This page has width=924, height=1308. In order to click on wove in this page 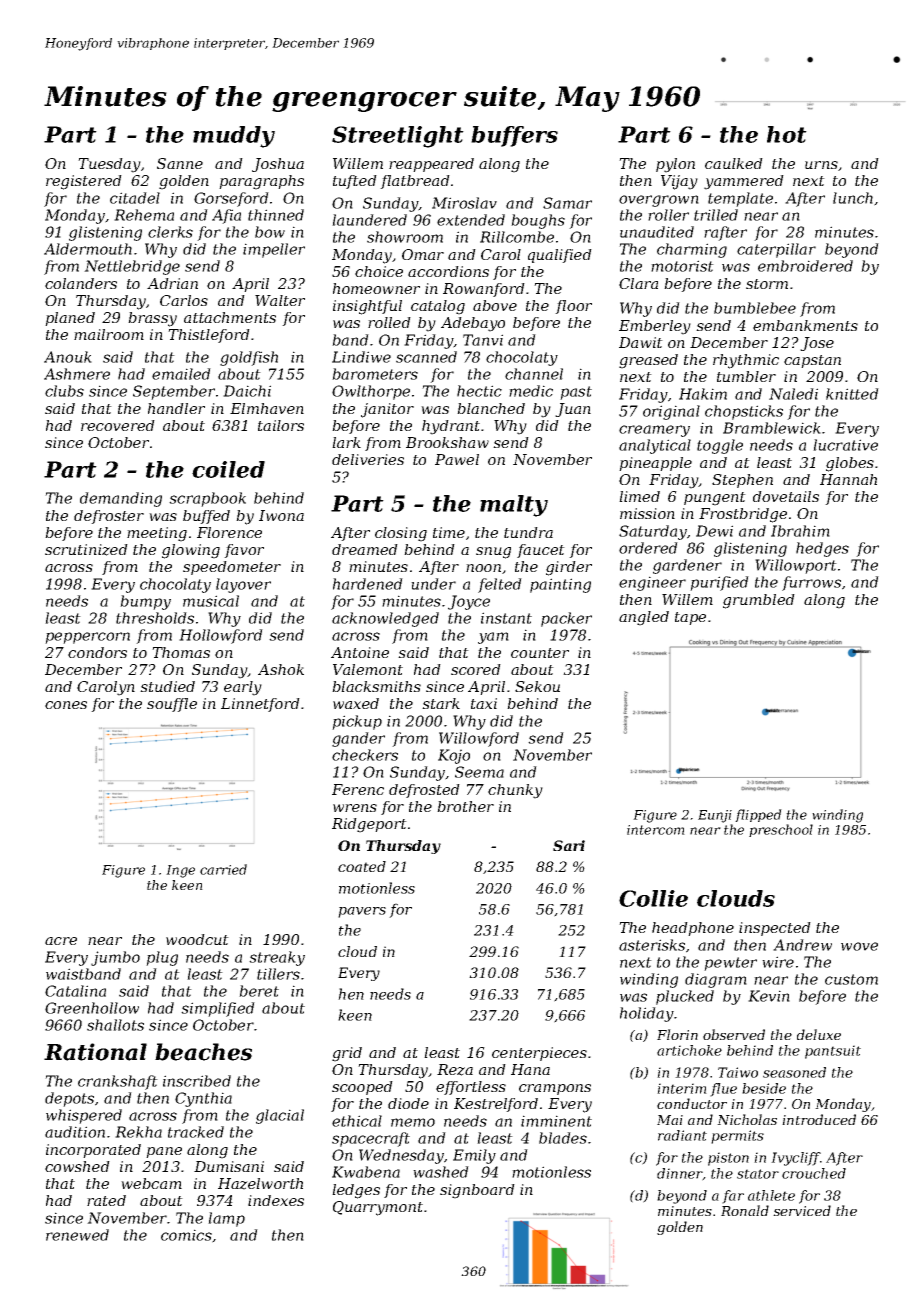, I will do `click(859, 946)`.
